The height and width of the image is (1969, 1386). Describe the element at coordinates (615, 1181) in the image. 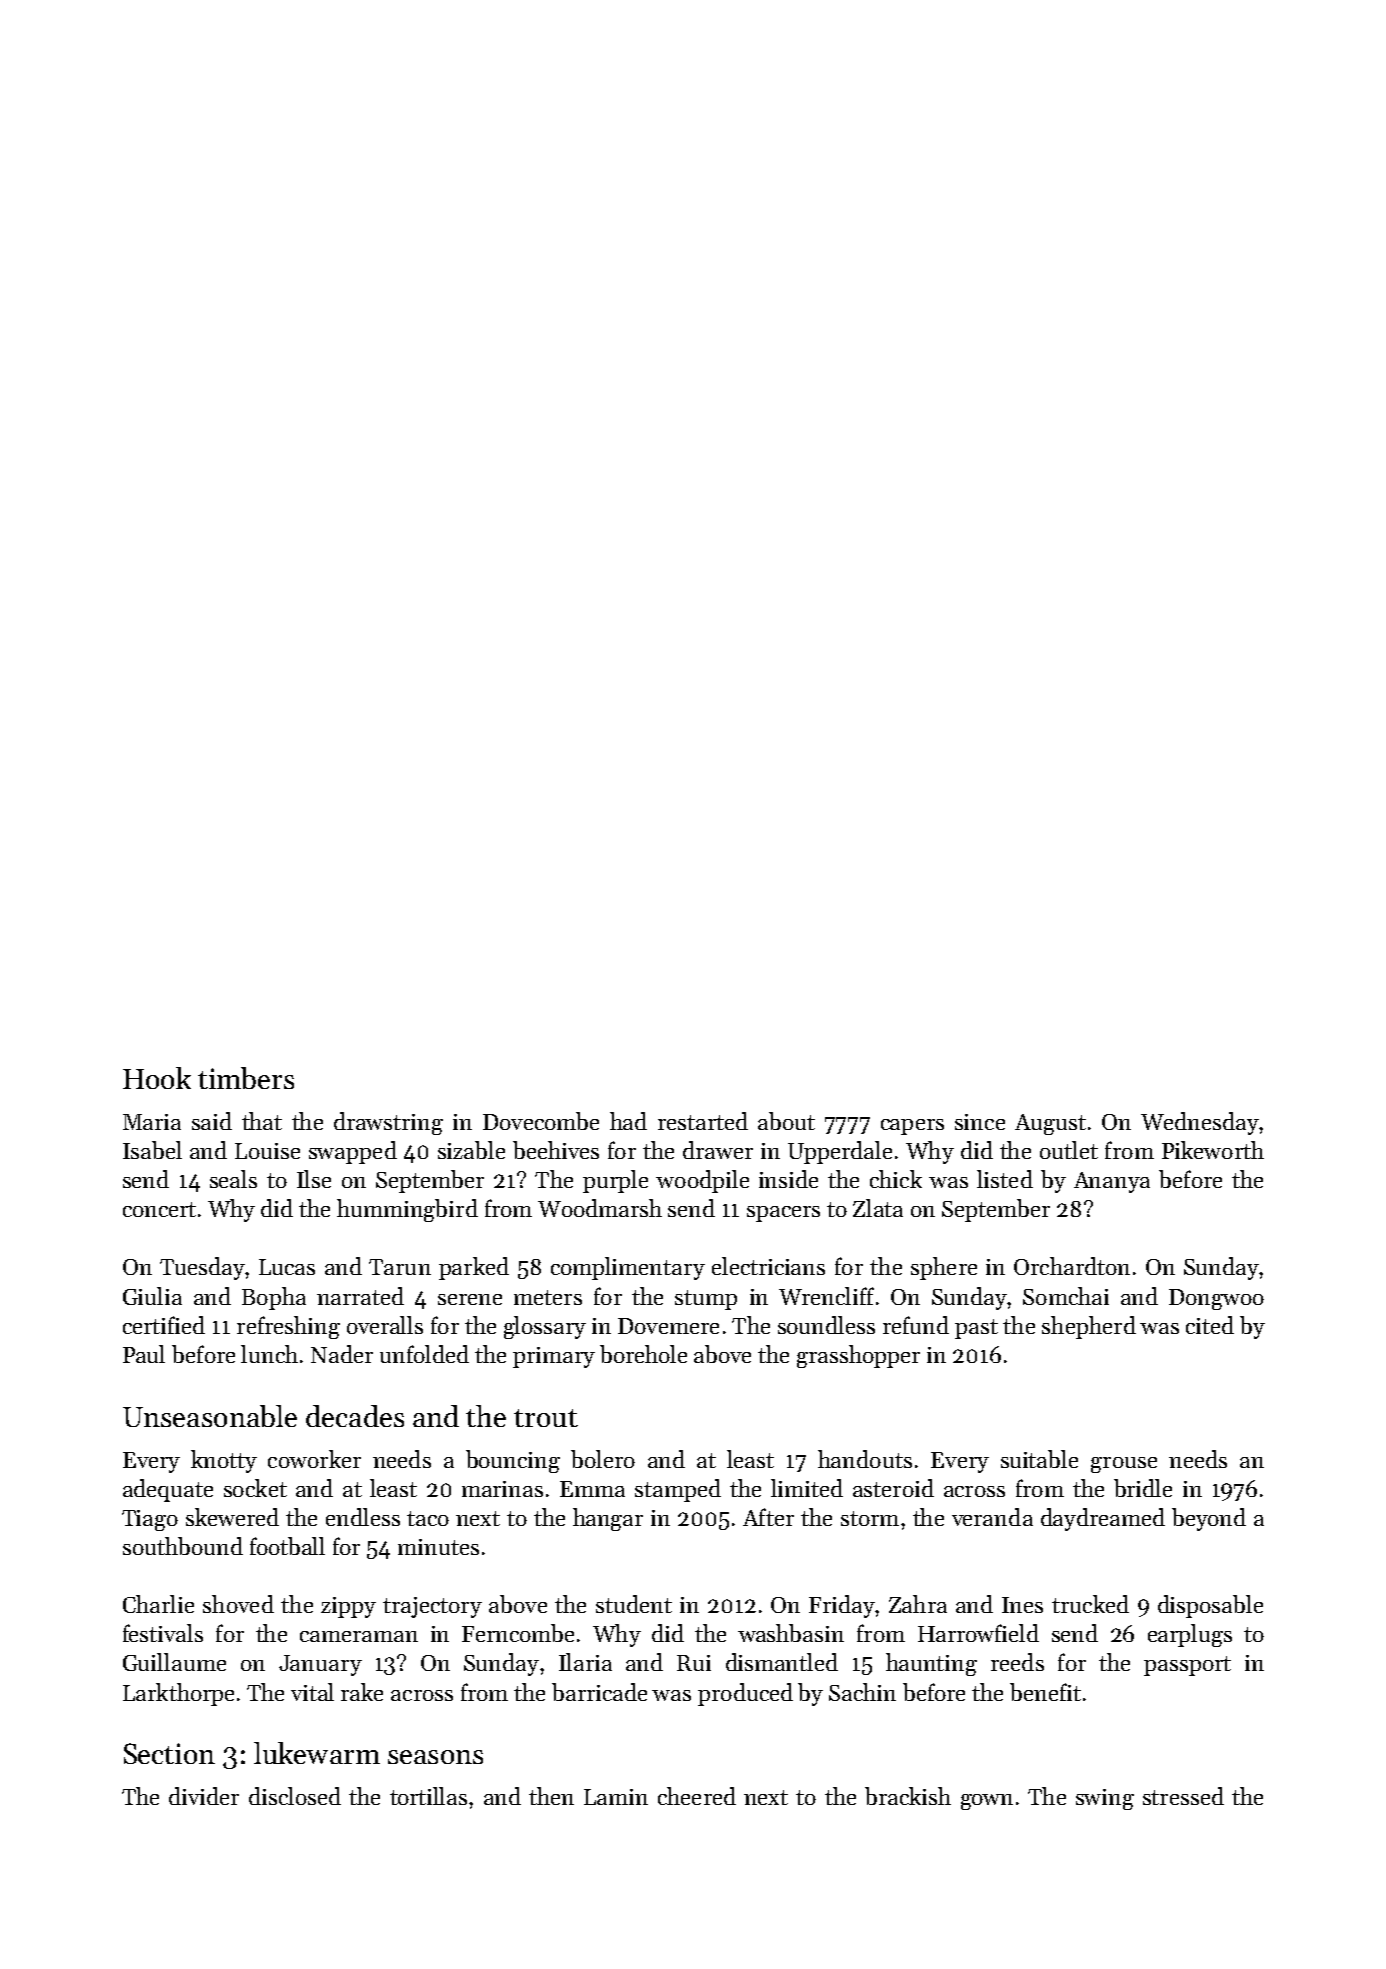

I see `purple` at that location.
